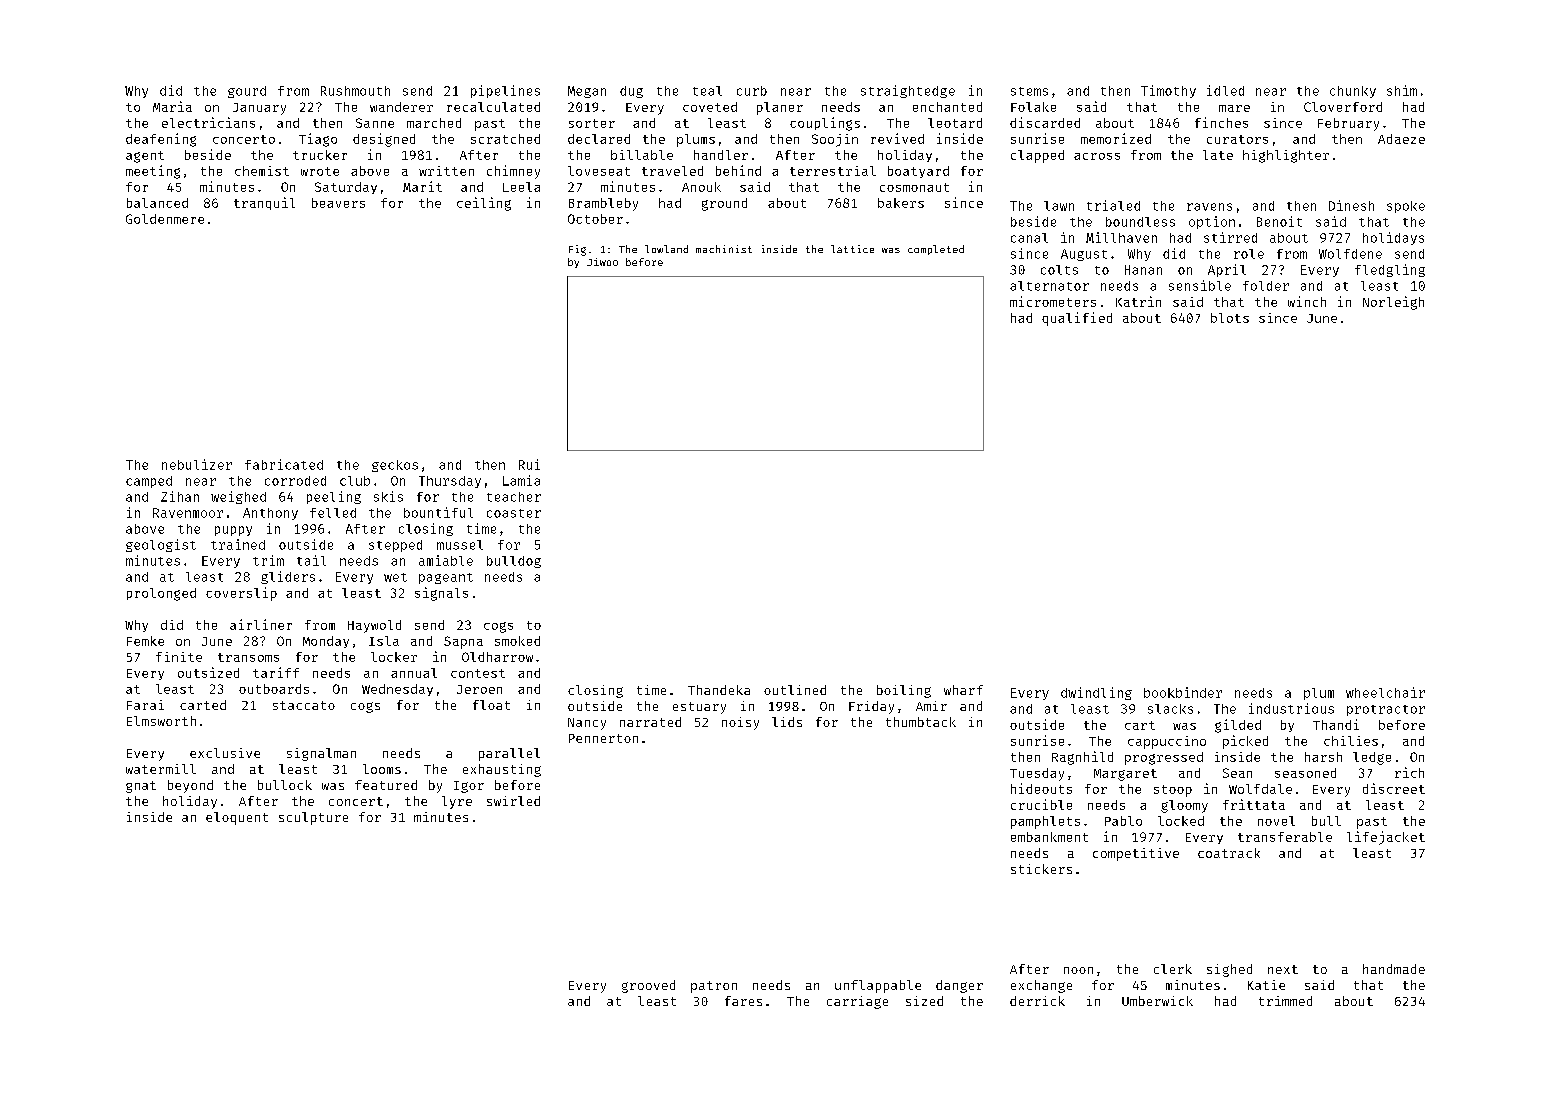  I want to click on agent, so click(145, 157).
